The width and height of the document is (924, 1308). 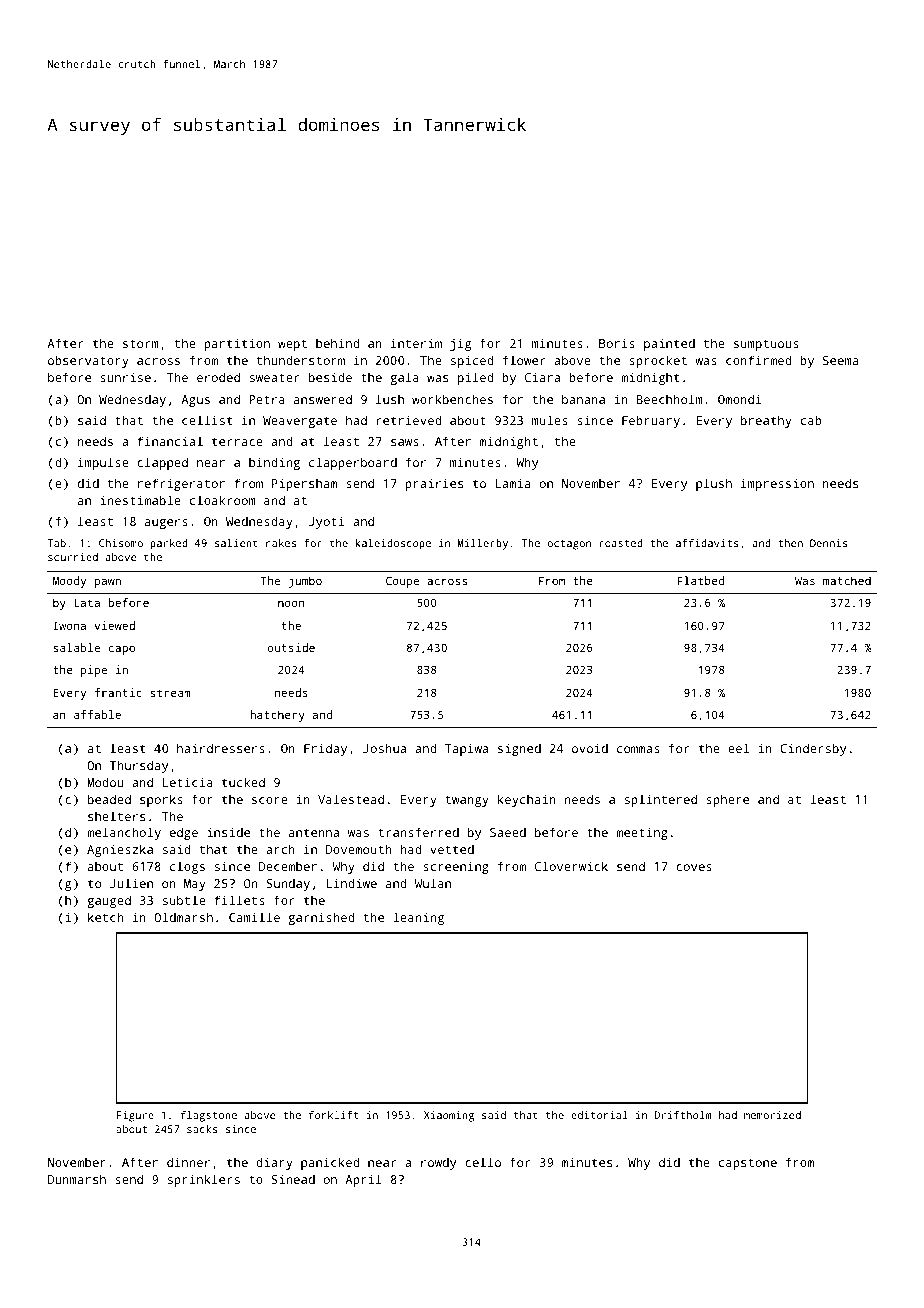 What do you see at coordinates (452, 849) in the document?
I see `vetted` at bounding box center [452, 849].
